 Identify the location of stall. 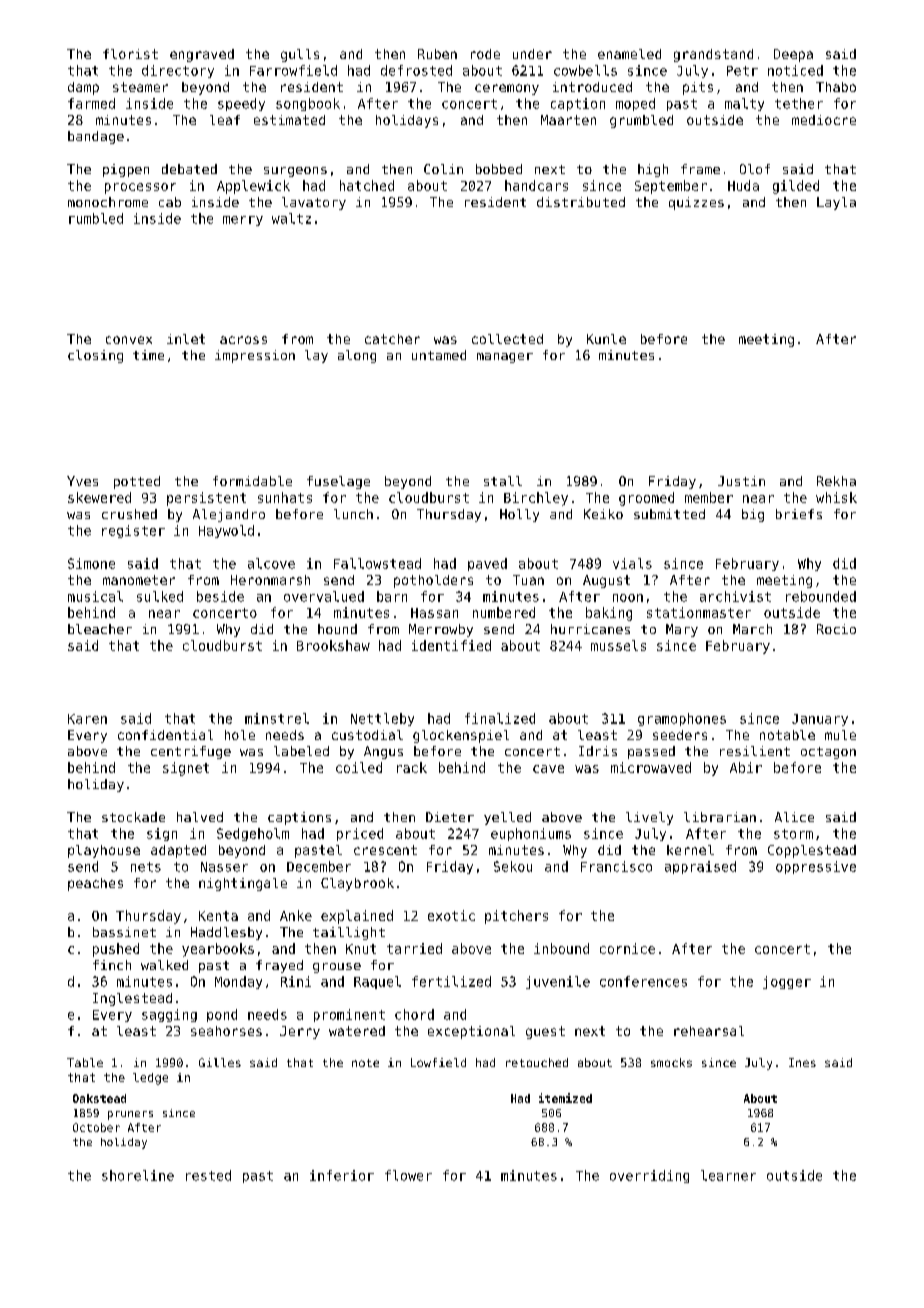
(503, 481).
